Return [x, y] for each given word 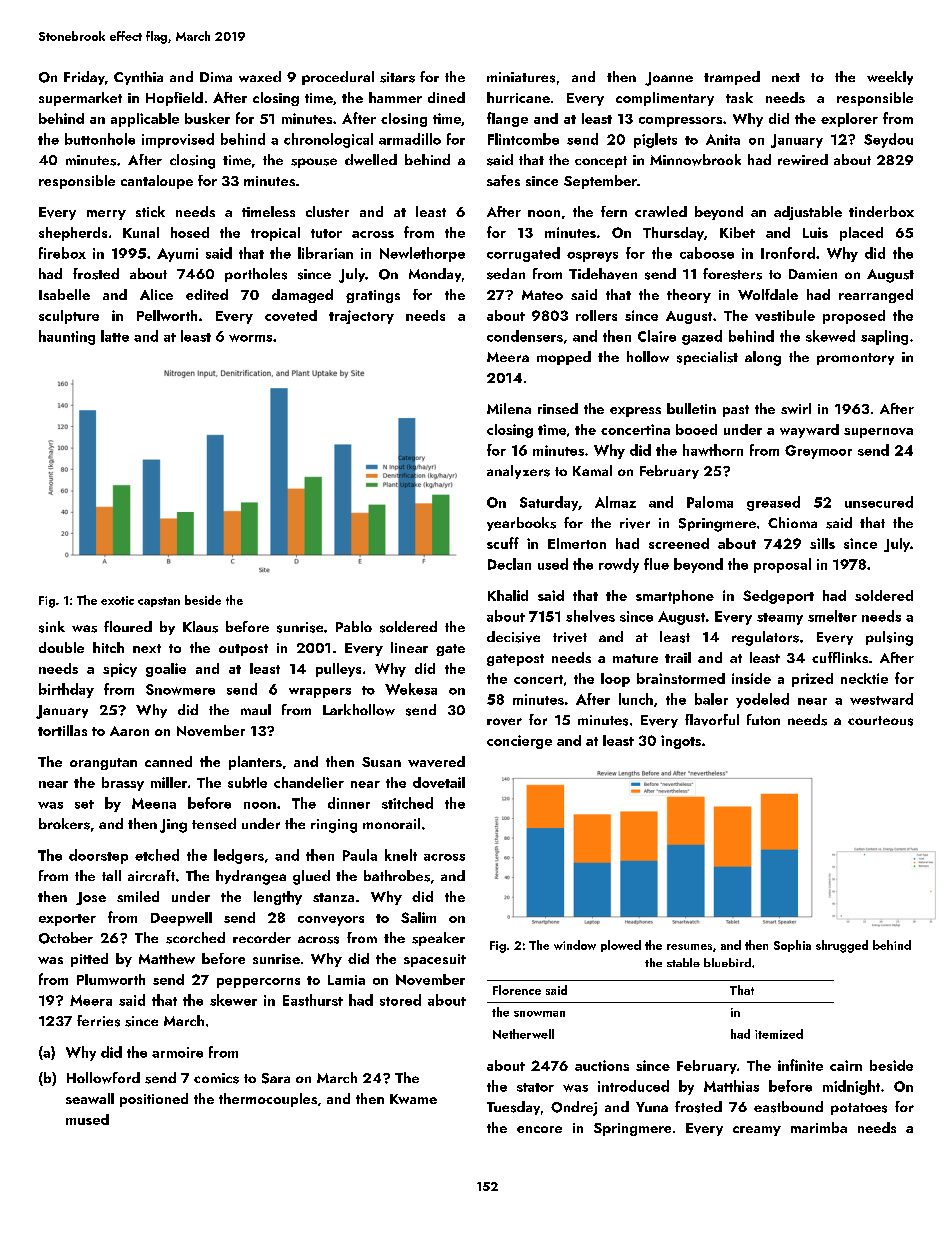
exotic [117, 600]
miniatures [521, 77]
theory [689, 296]
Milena [509, 408]
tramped [732, 78]
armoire [177, 1052]
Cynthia [138, 78]
